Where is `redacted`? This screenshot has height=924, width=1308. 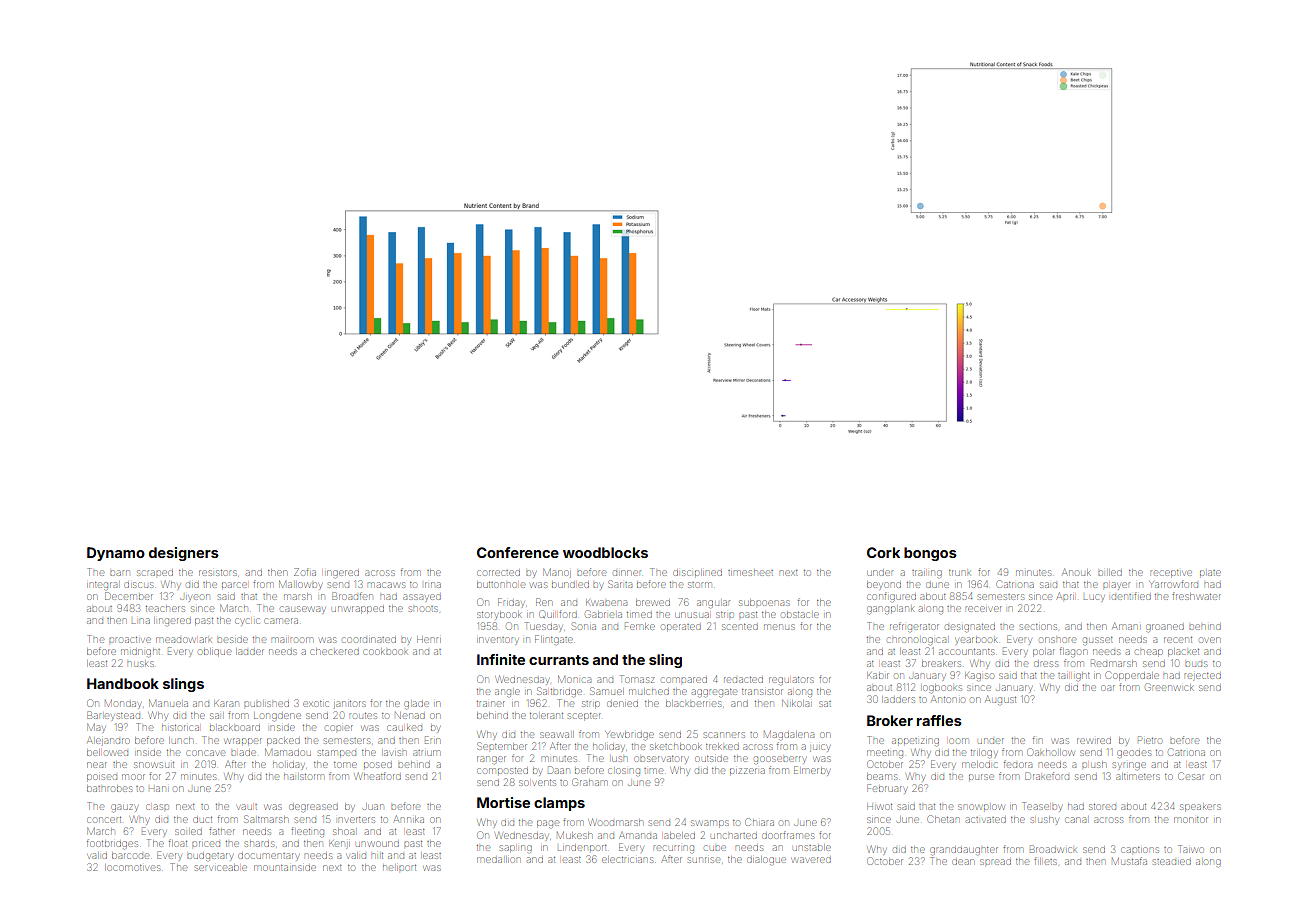 redacted is located at coordinates (743, 680).
